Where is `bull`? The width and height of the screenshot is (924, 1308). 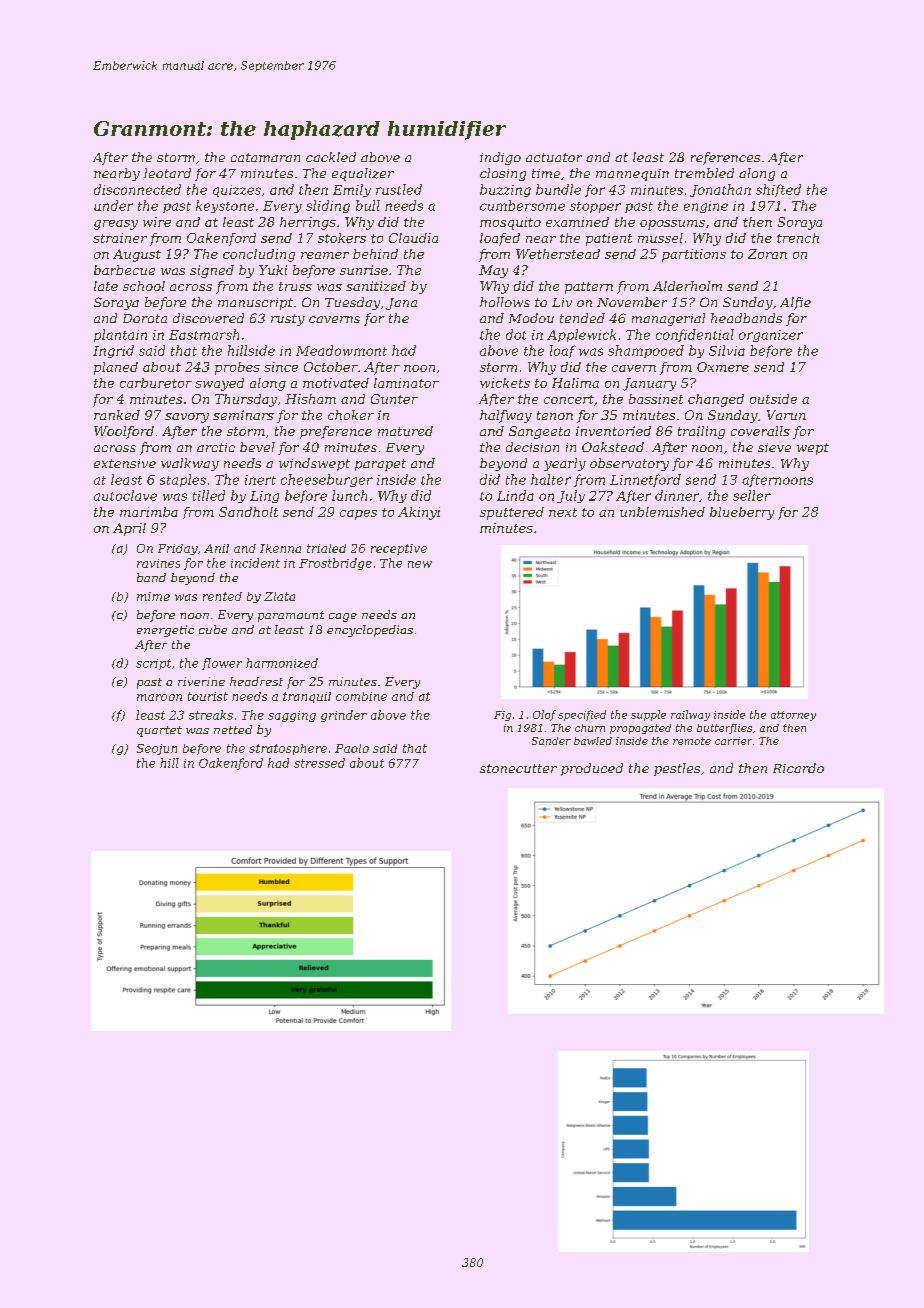
bull is located at coordinates (368, 205).
